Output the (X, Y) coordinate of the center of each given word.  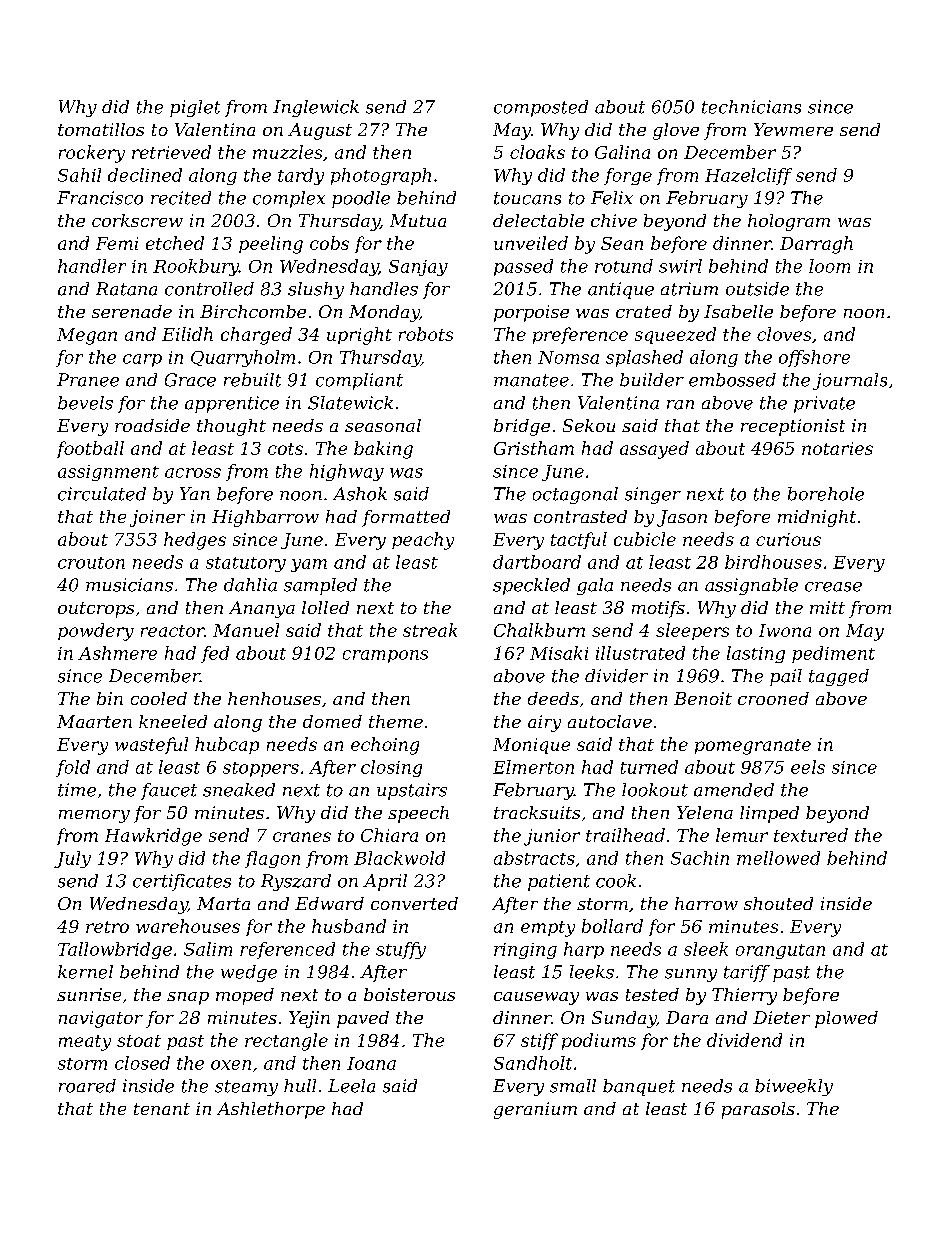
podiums (599, 1041)
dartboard (537, 562)
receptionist (793, 427)
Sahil (79, 175)
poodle (361, 199)
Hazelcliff (748, 176)
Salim (208, 949)
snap (188, 998)
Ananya (262, 609)
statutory (246, 564)
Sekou (589, 425)
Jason (682, 518)
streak (430, 630)
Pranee (88, 380)
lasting (756, 654)
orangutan (780, 951)
